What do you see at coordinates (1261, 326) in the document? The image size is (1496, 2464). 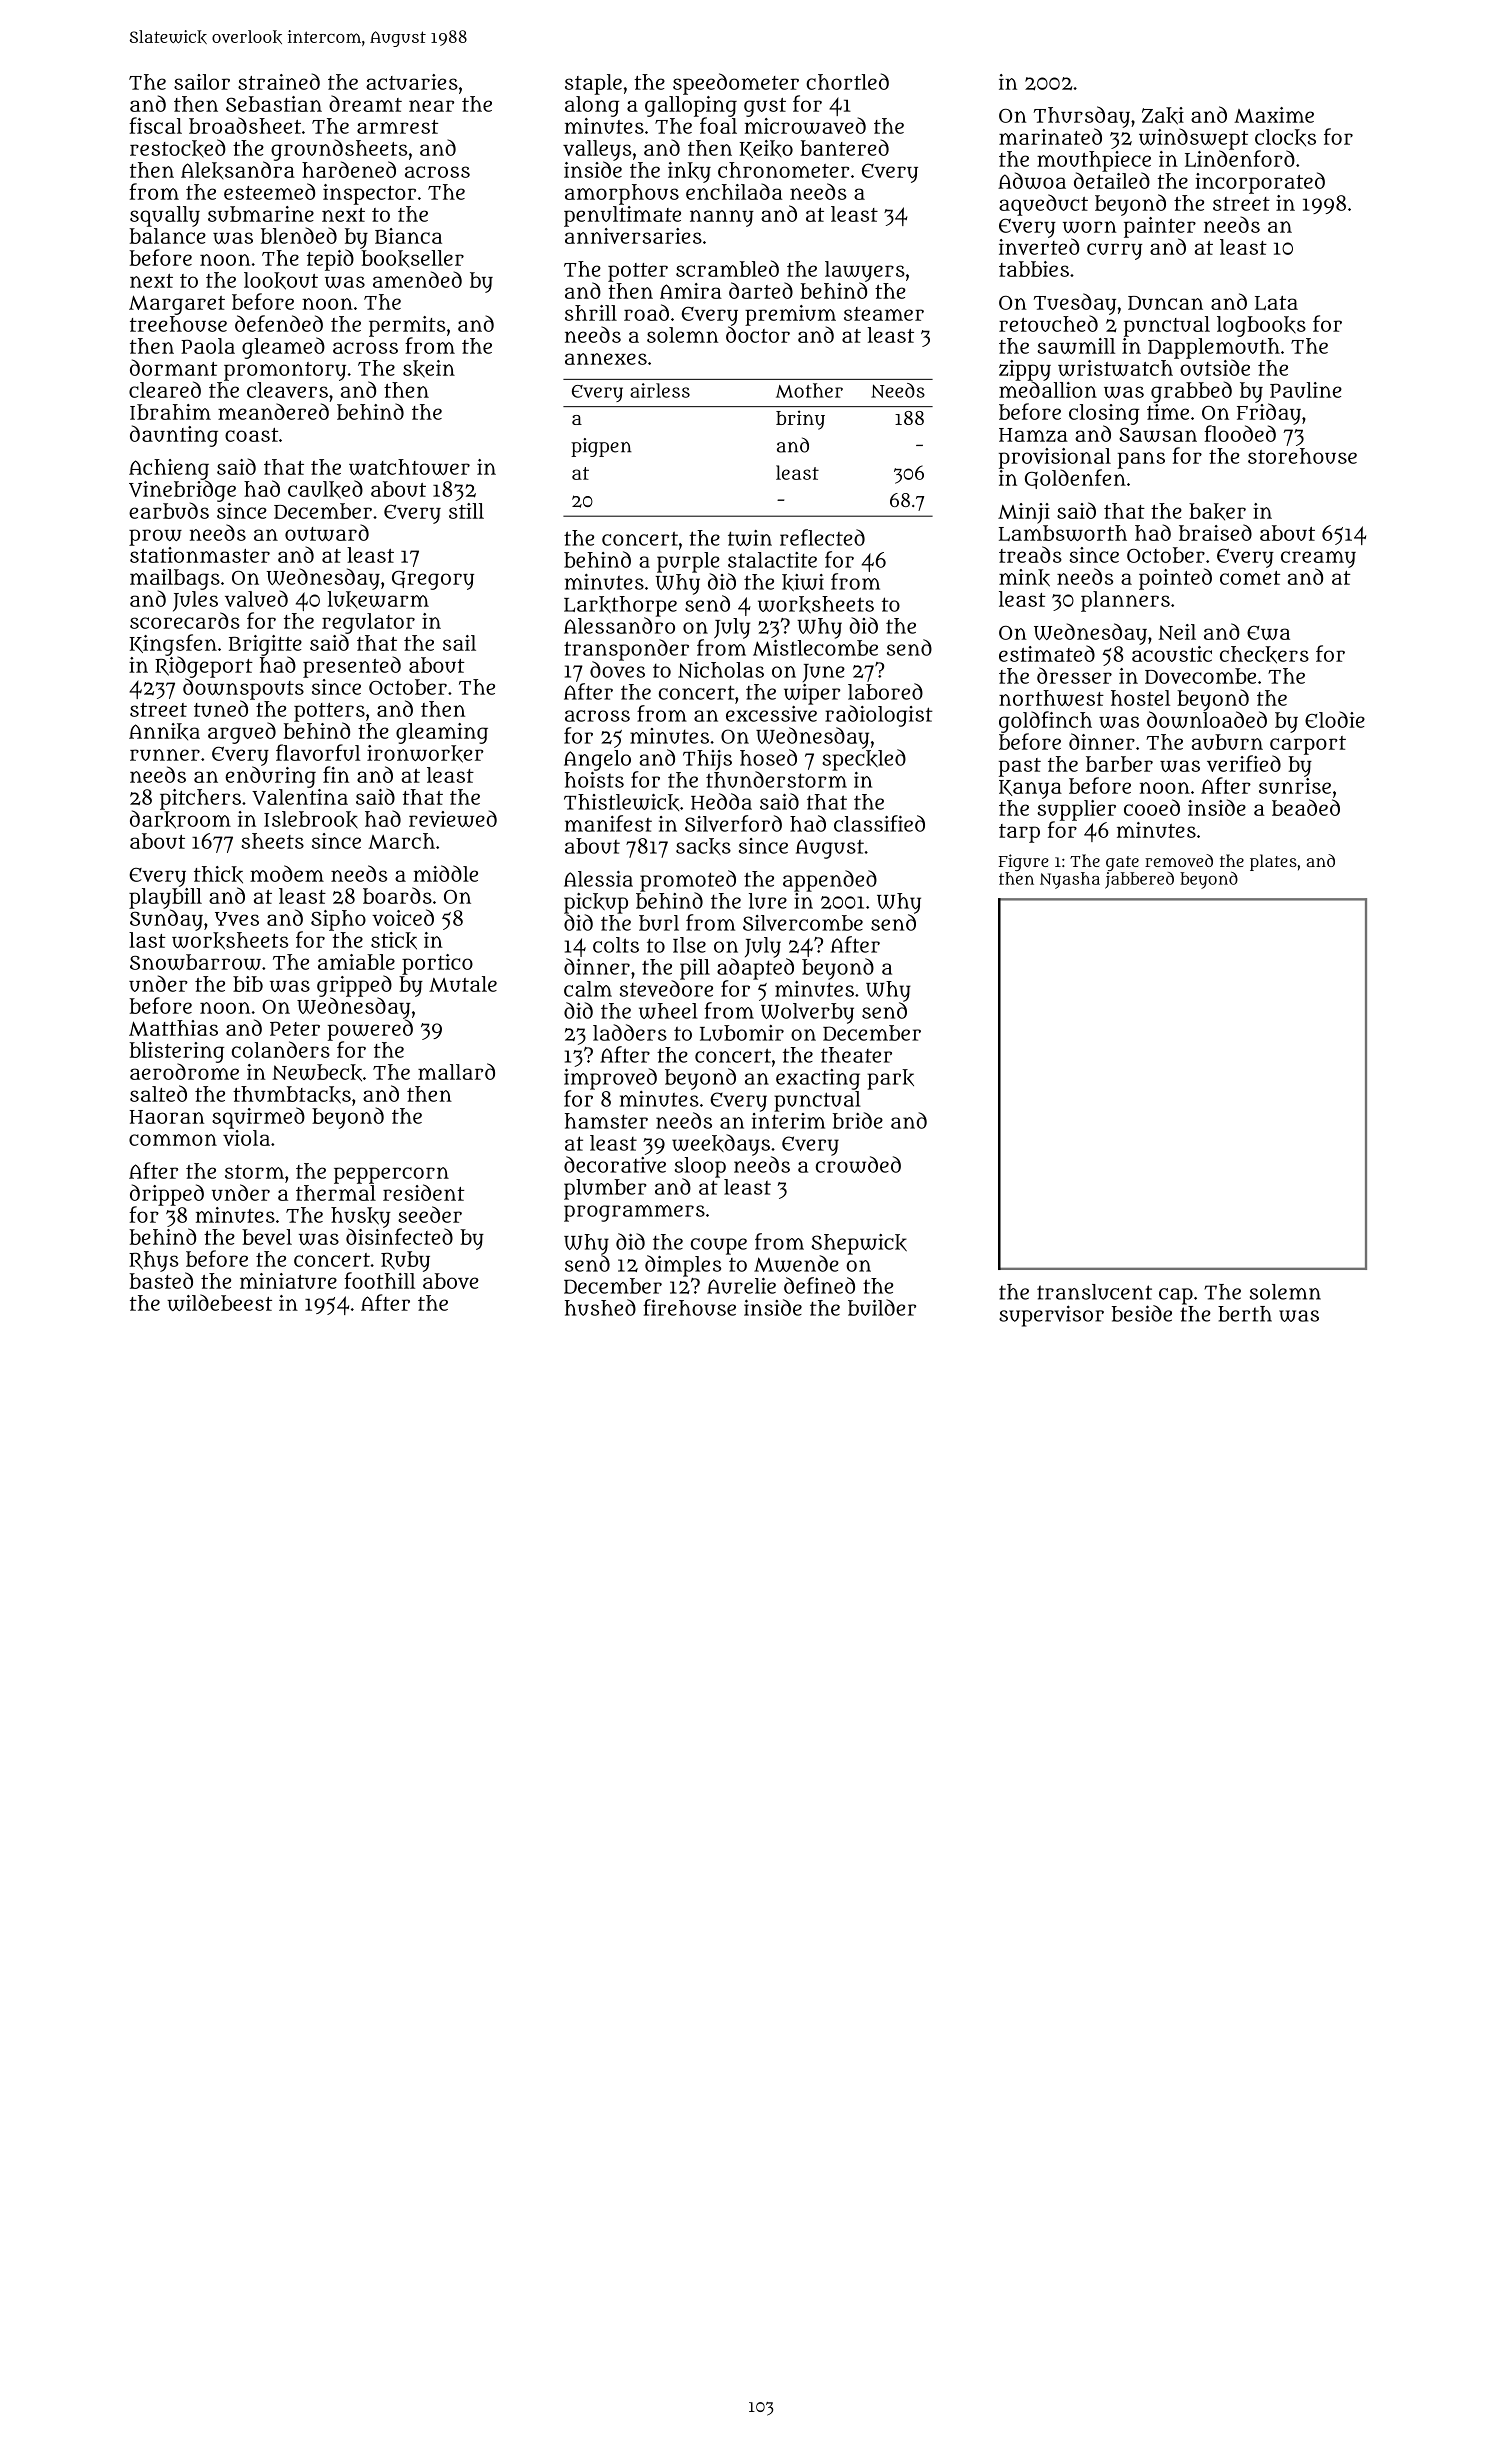 I see `logbooks` at bounding box center [1261, 326].
